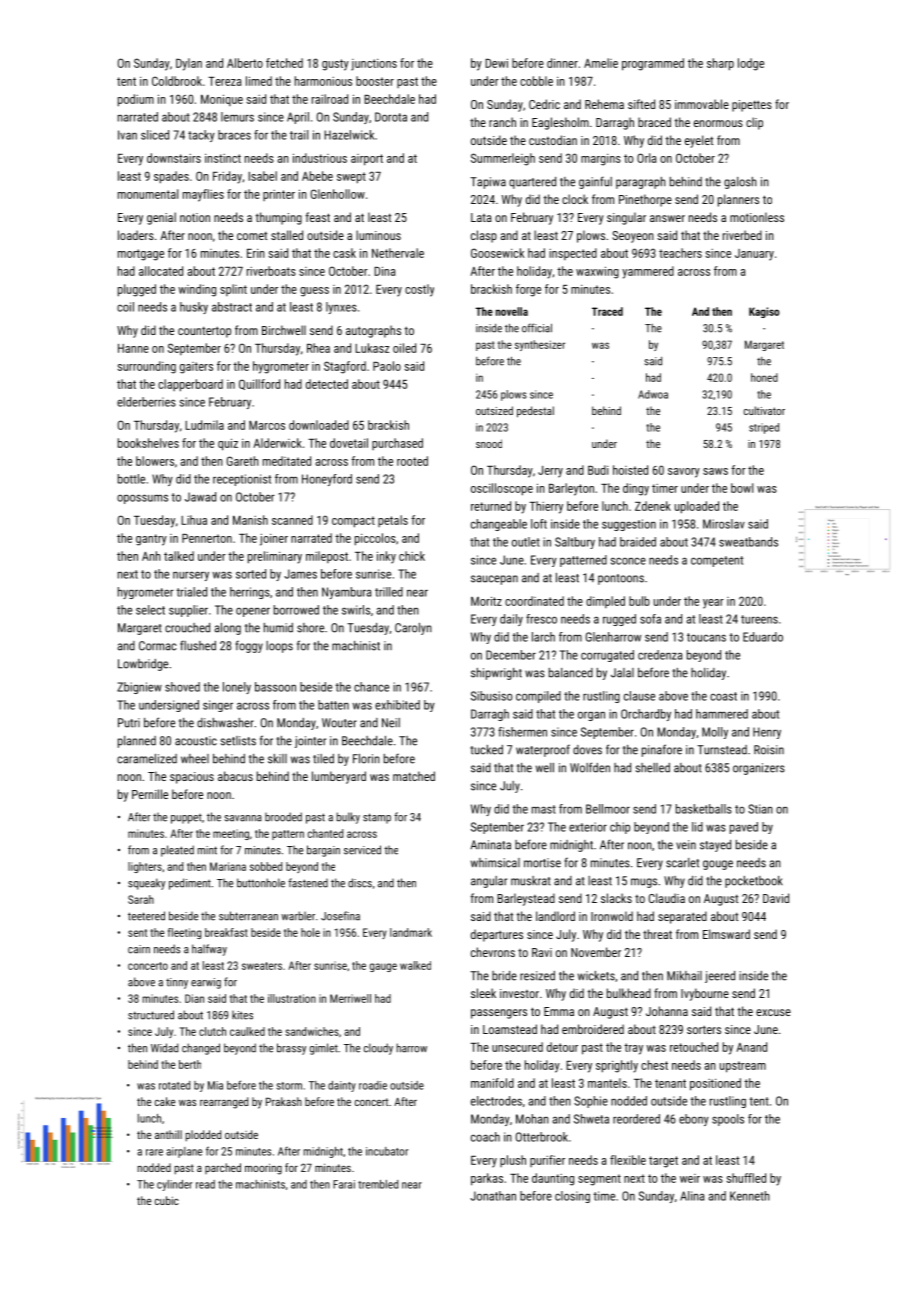  Describe the element at coordinates (263, 1169) in the document. I see `mooring` at that location.
